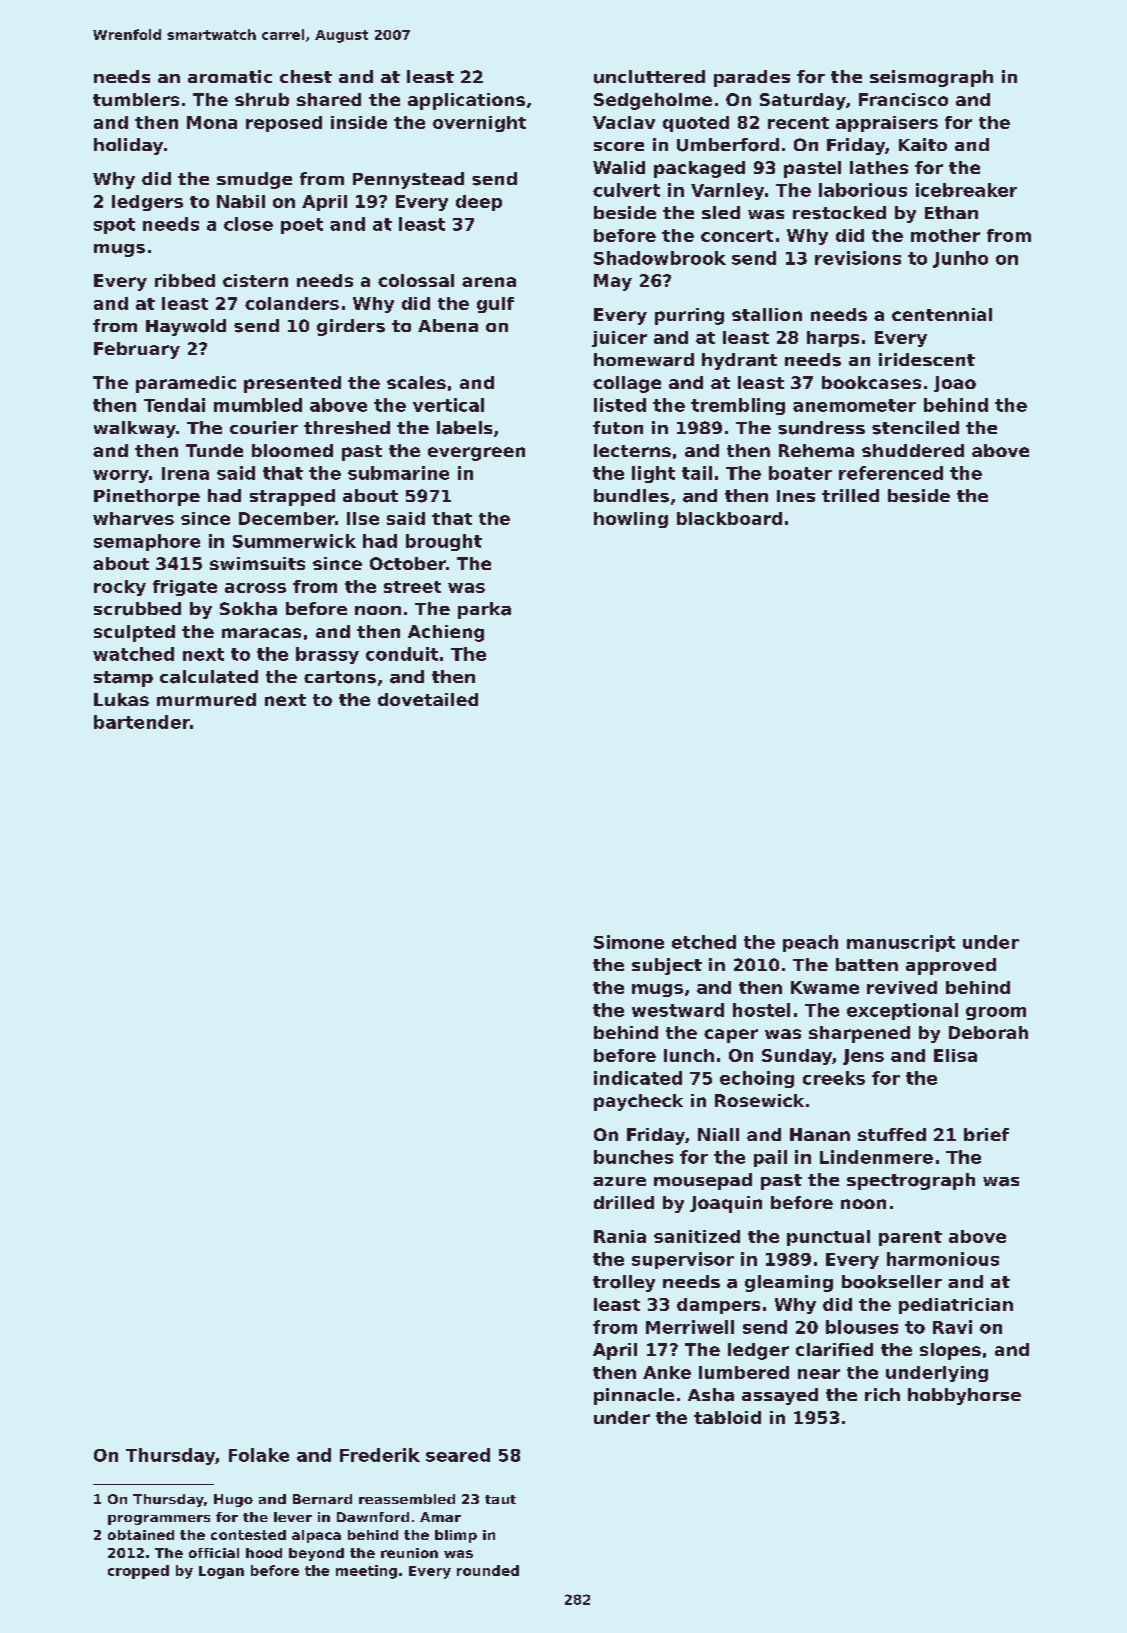 The image size is (1127, 1633). Describe the element at coordinates (726, 1204) in the screenshot. I see `Joaquin` at that location.
